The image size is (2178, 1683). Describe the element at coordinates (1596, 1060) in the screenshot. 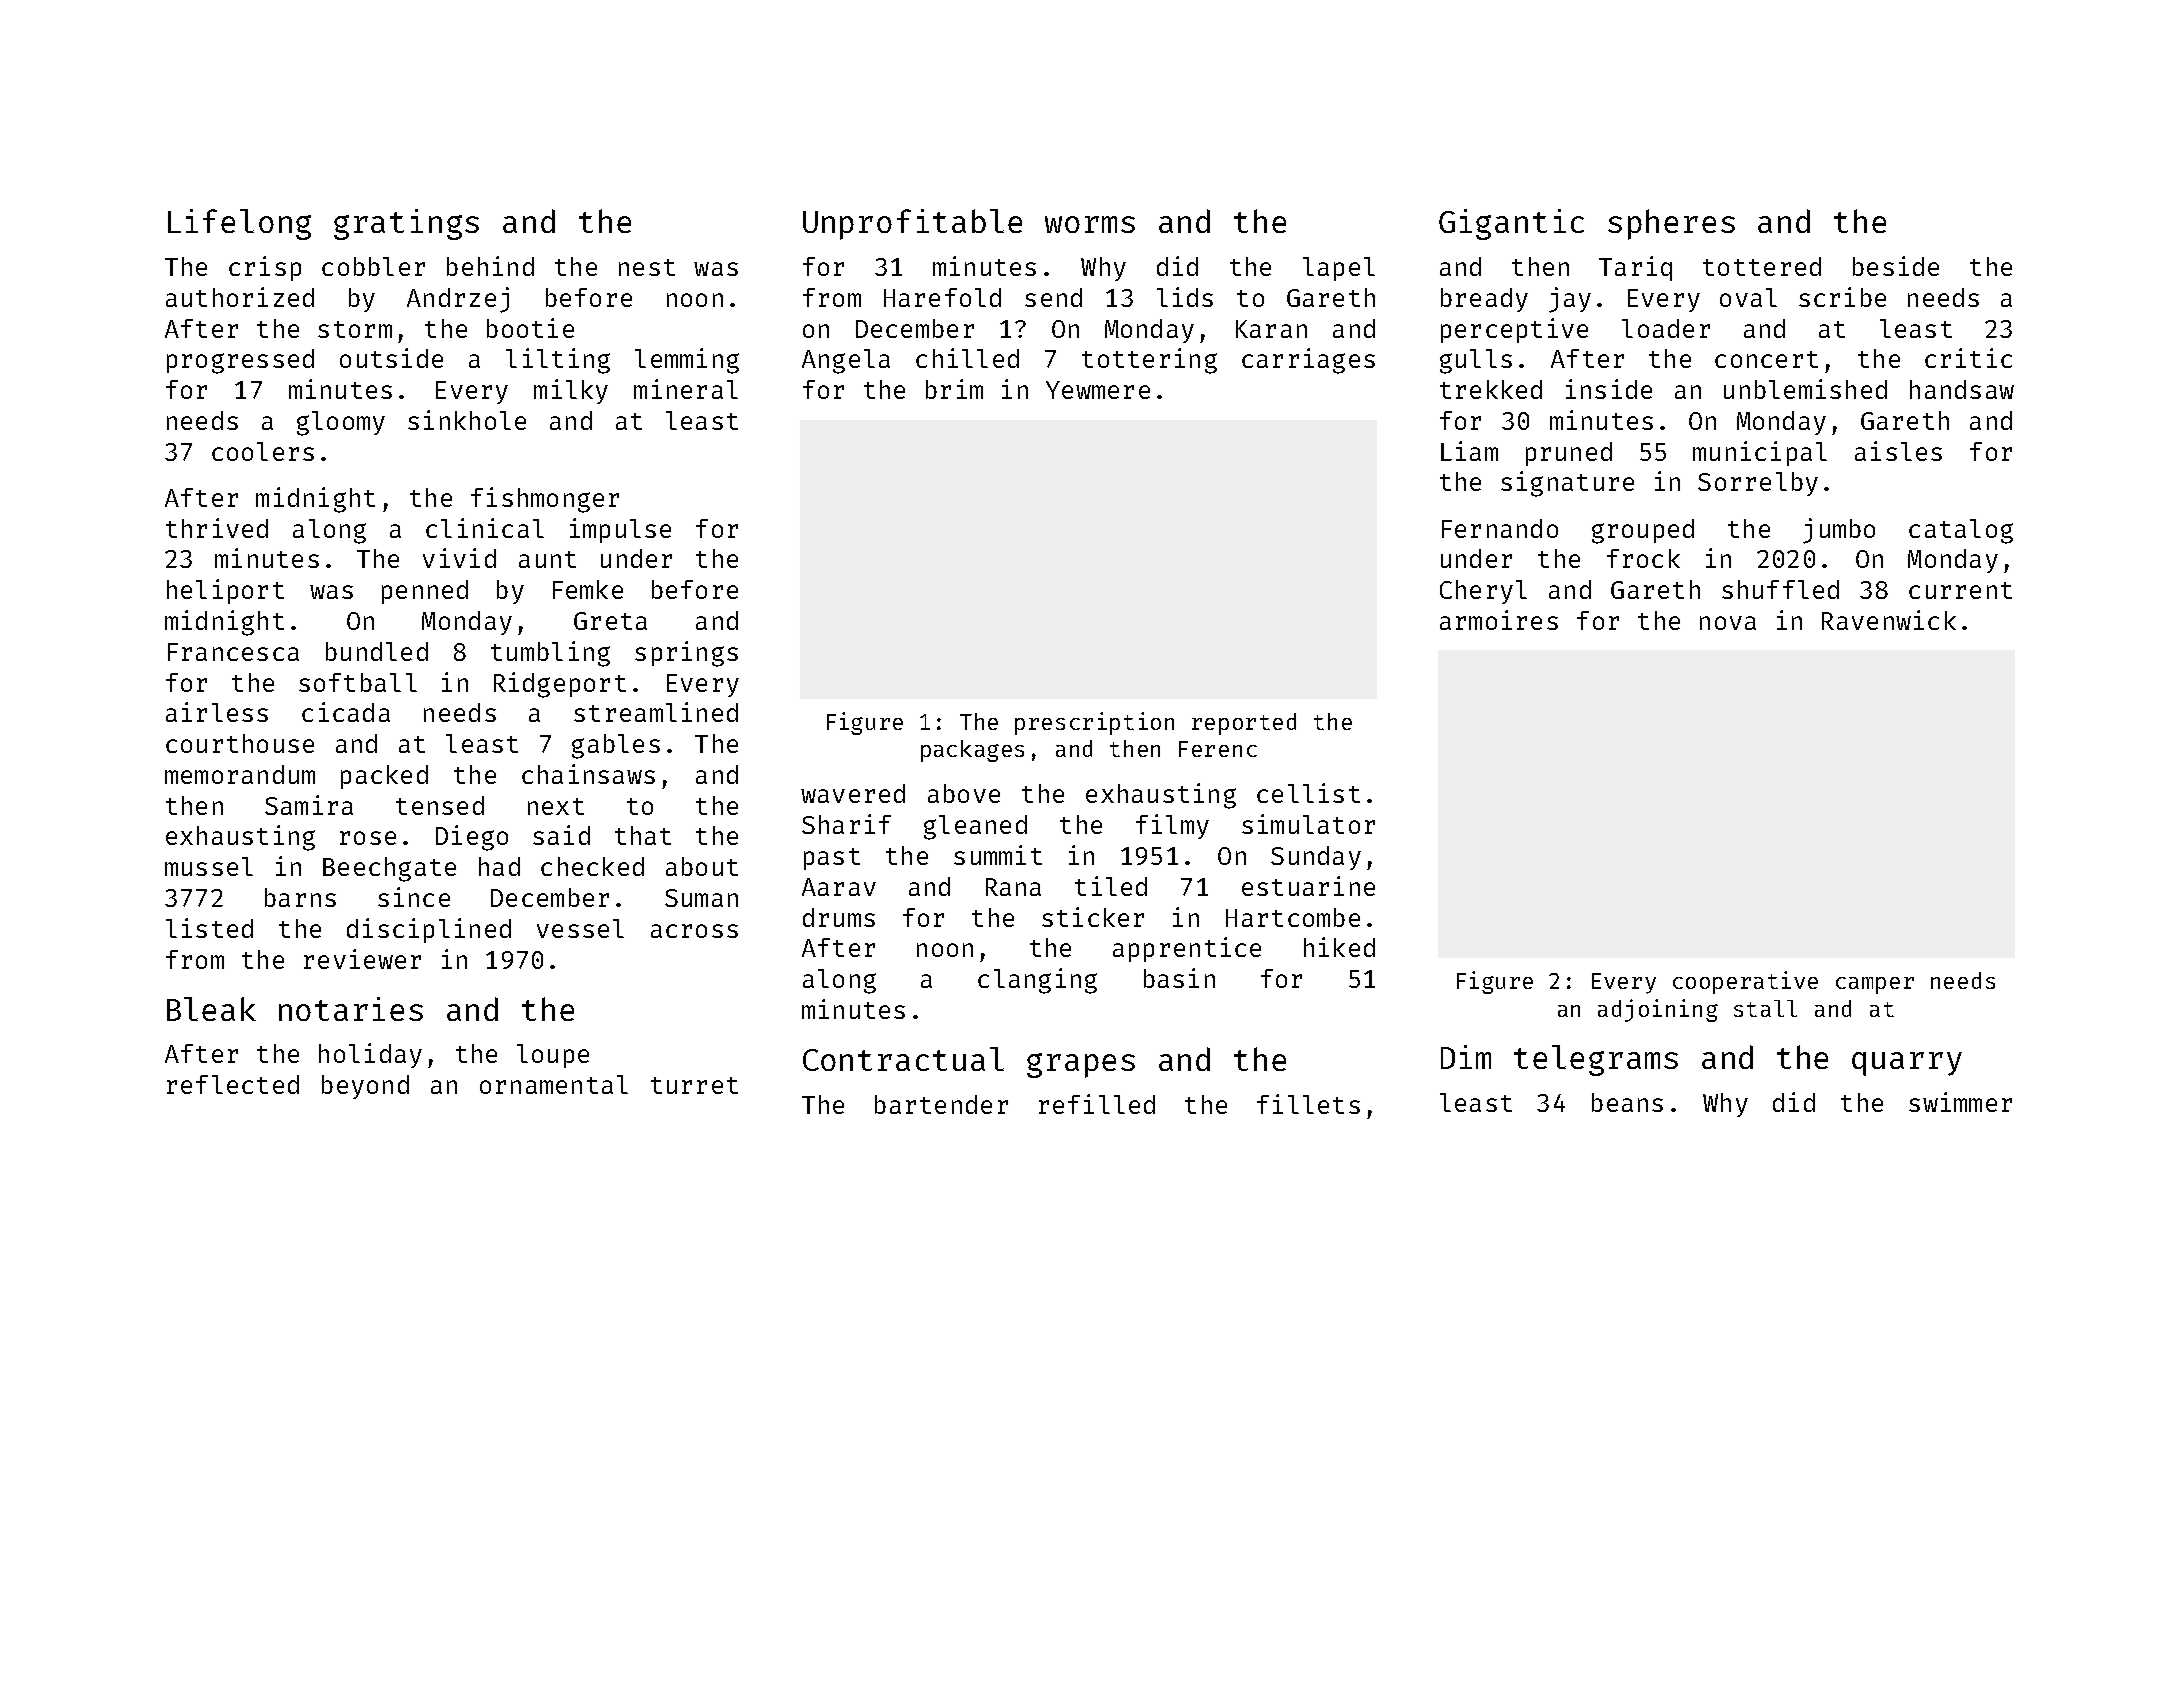

I see `telegrams` at that location.
